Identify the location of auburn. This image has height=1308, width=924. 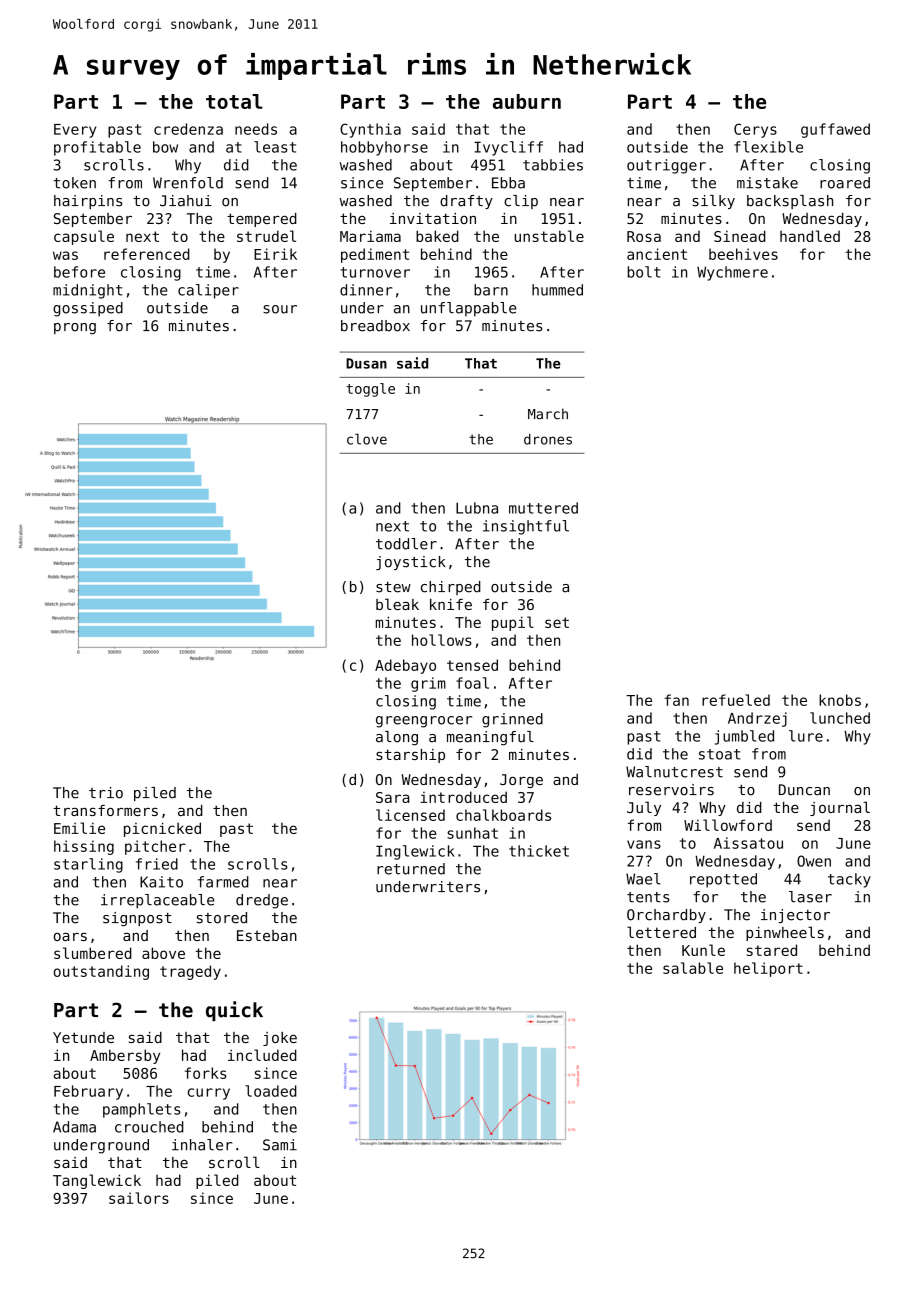
(527, 101).
